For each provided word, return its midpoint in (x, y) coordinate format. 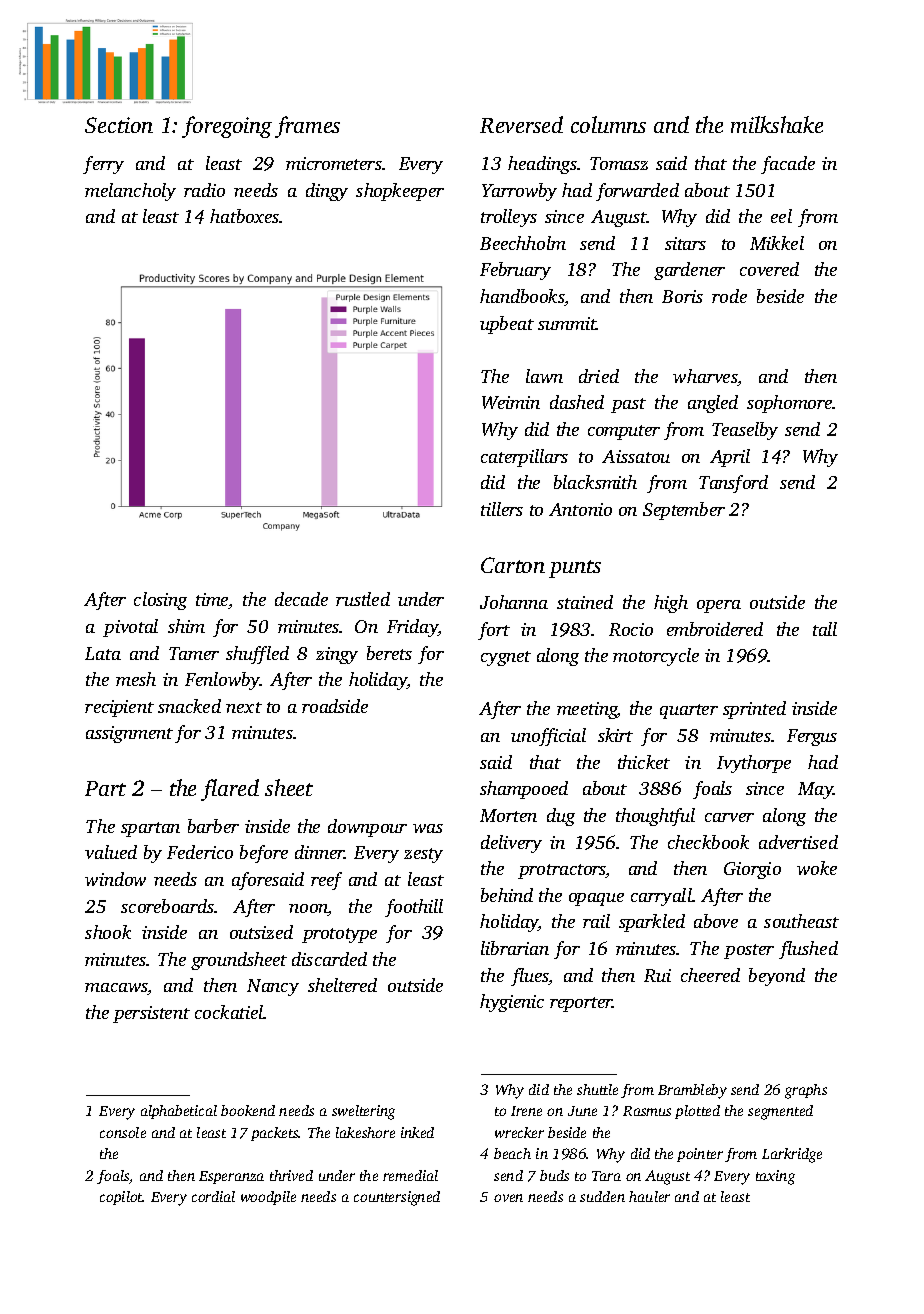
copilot (121, 1198)
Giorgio (752, 870)
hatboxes (244, 216)
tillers (502, 509)
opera (719, 606)
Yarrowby (519, 192)
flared (230, 790)
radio (204, 190)
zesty (423, 855)
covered (769, 269)
